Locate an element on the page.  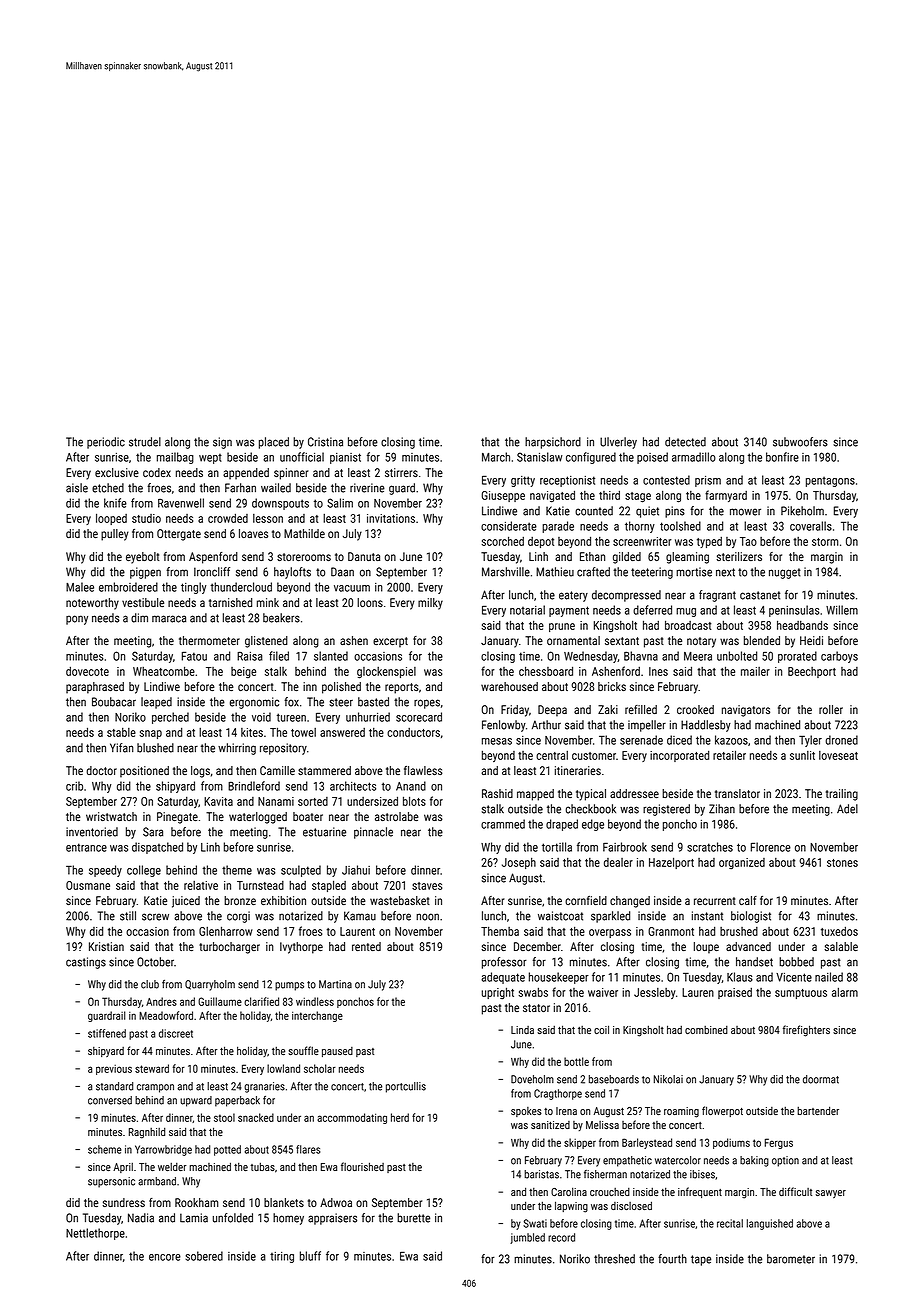
castings is located at coordinates (86, 963).
